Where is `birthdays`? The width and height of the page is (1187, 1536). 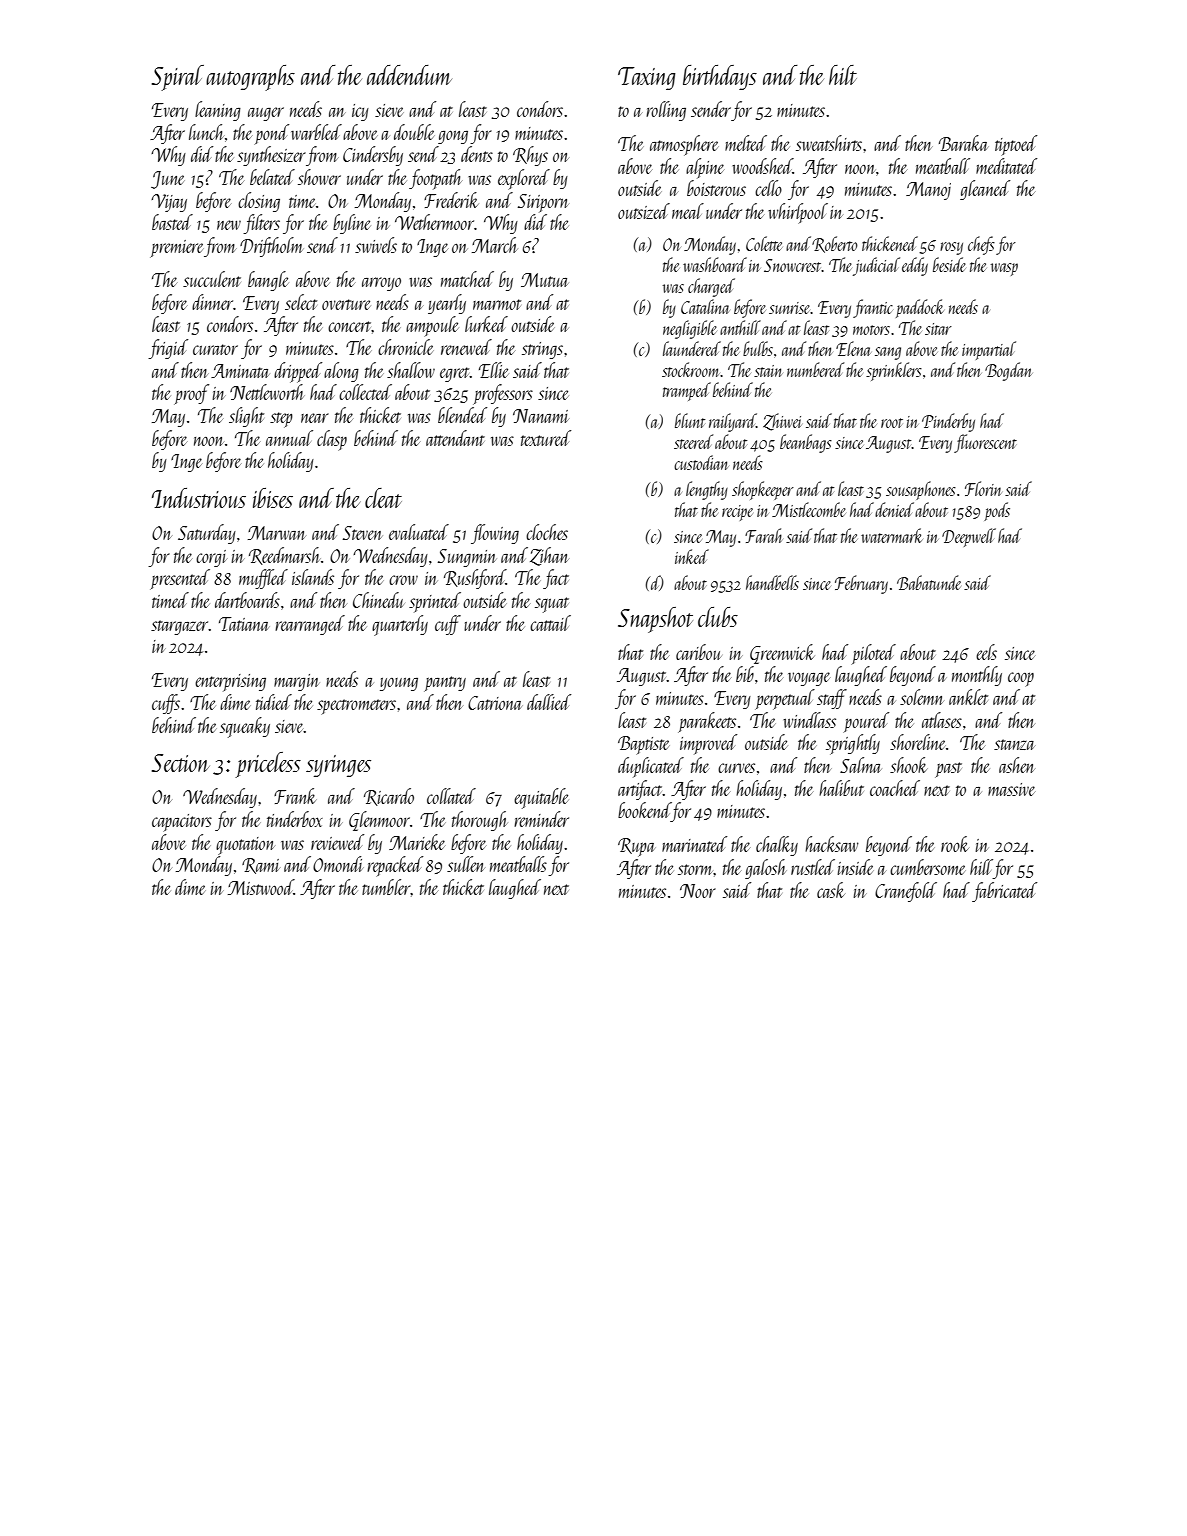
birthdays is located at coordinates (720, 77).
